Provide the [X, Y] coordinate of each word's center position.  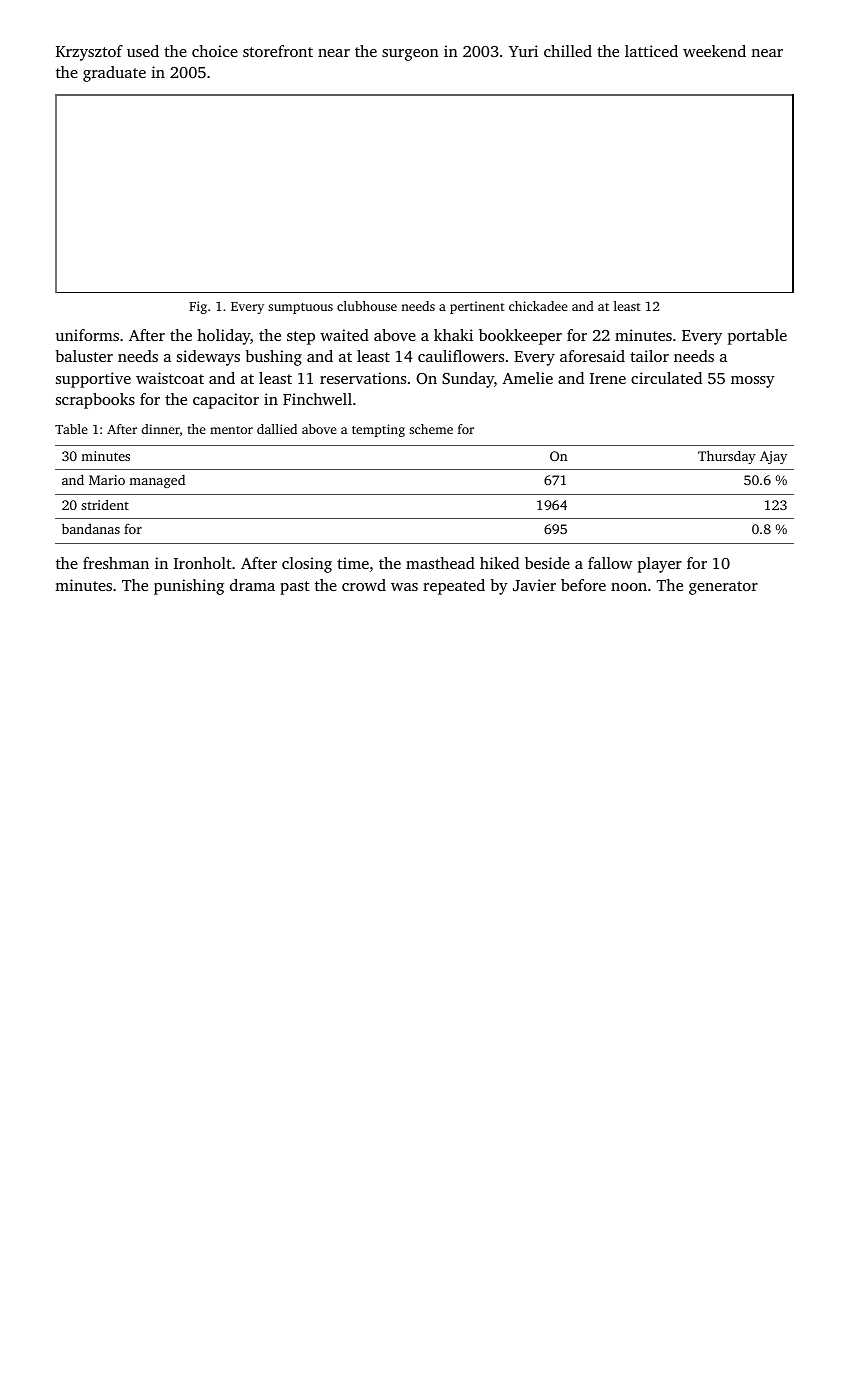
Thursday [727, 457]
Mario [107, 480]
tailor [649, 356]
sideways [208, 358]
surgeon [410, 55]
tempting [378, 430]
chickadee [538, 306]
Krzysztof [89, 53]
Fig [198, 307]
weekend [714, 51]
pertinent [477, 307]
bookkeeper [520, 337]
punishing [189, 587]
